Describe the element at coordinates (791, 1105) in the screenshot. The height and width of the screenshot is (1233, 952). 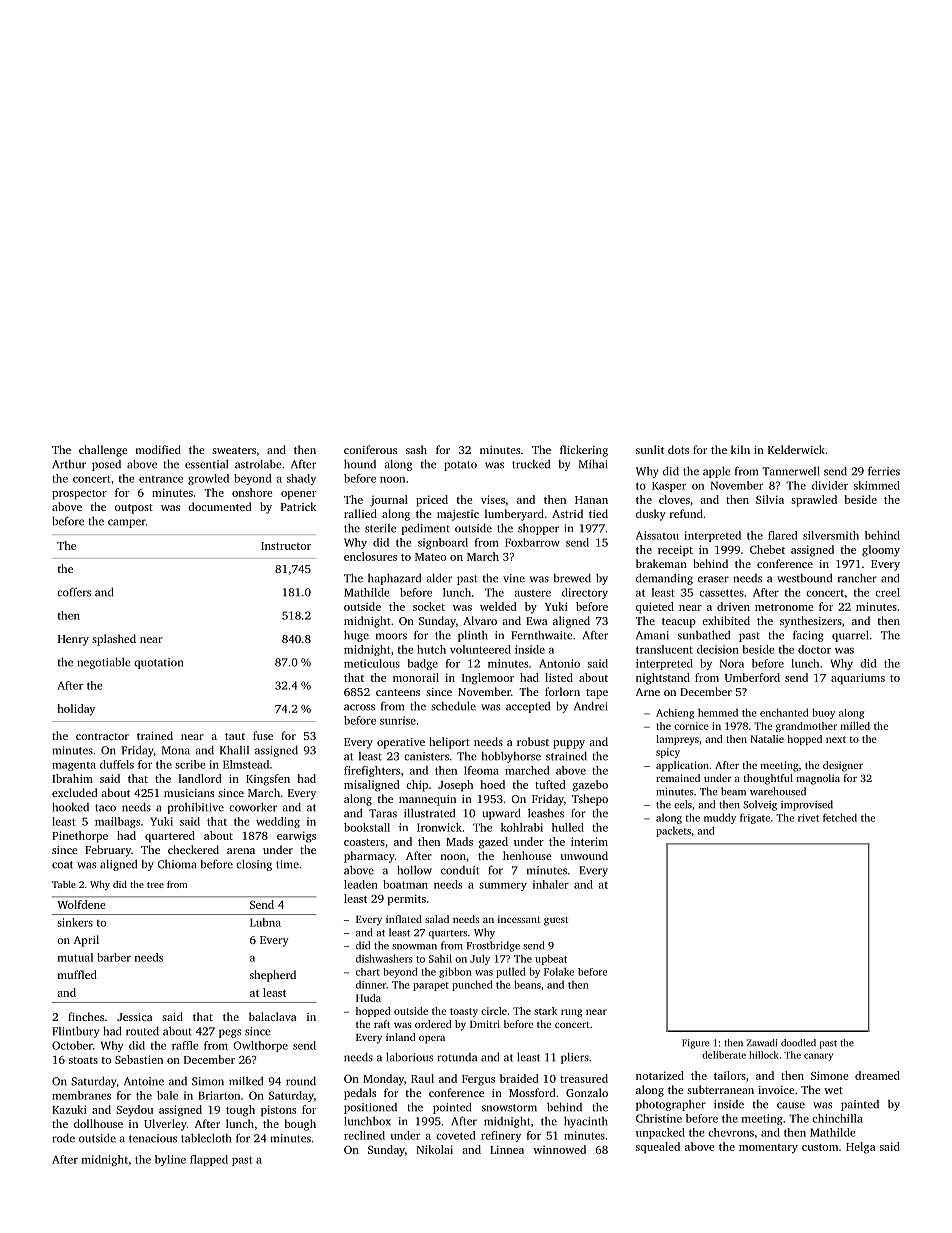
I see `cause` at that location.
